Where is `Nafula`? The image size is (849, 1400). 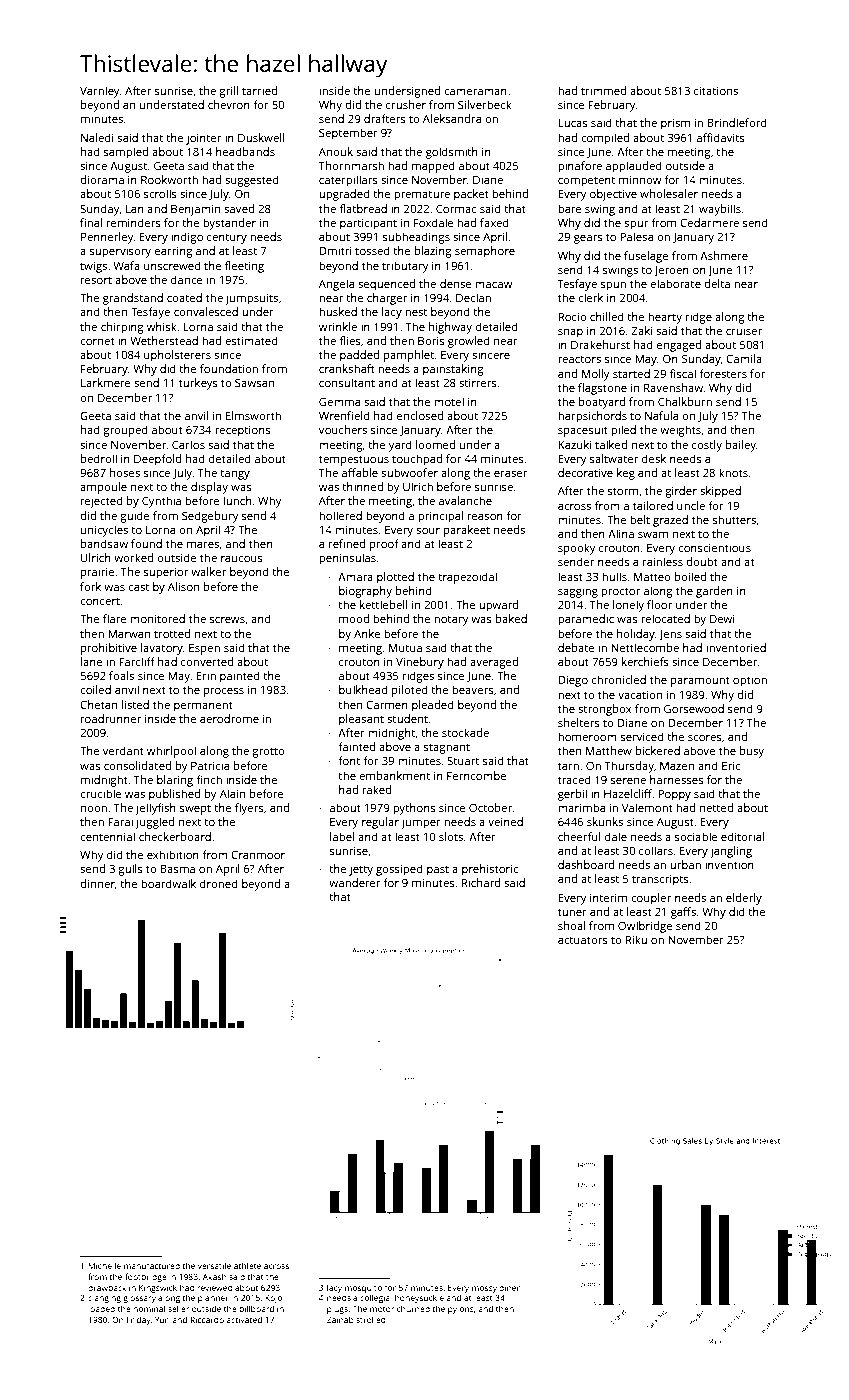
Nafula is located at coordinates (661, 415).
